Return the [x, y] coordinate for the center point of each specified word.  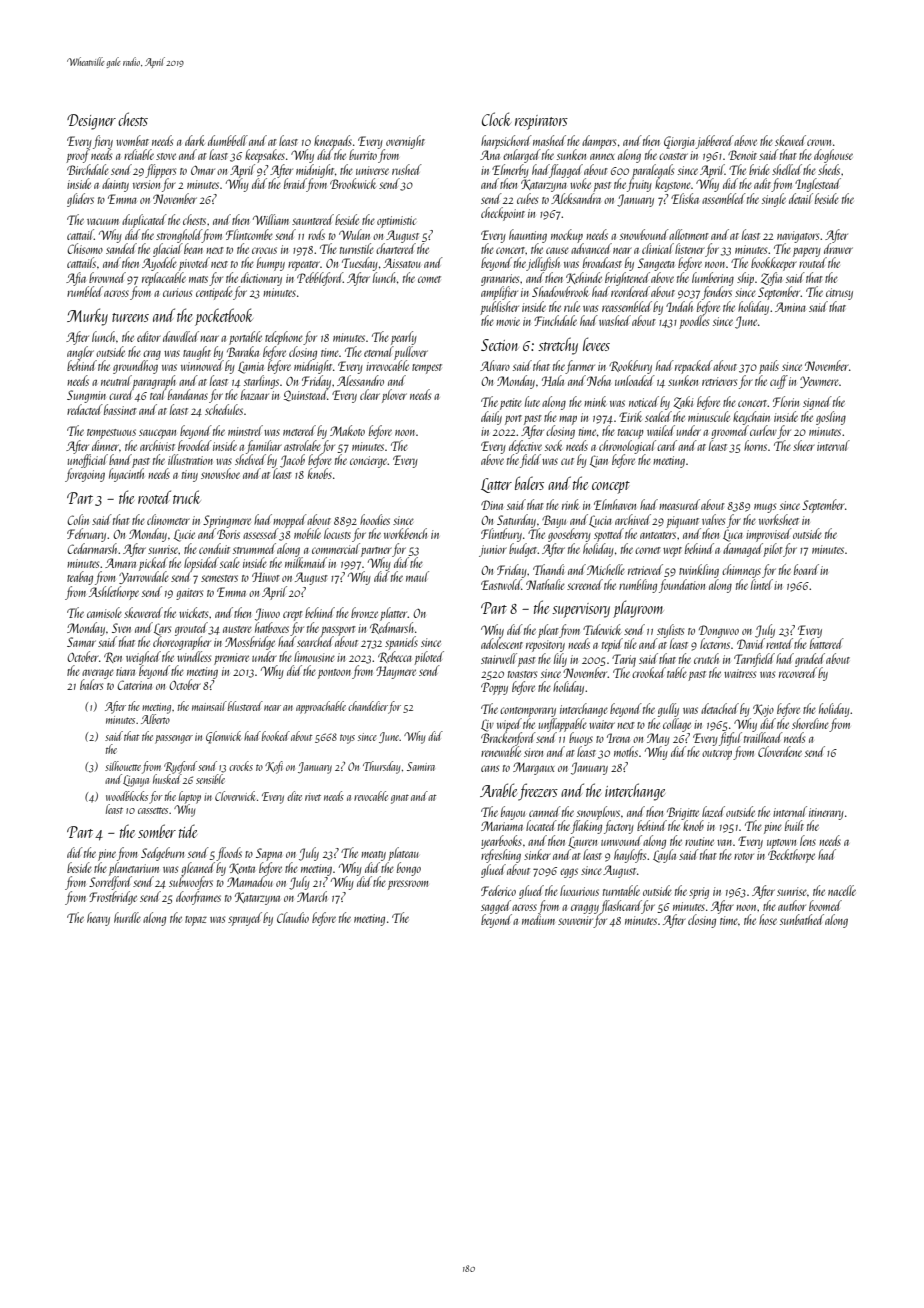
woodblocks [127, 796]
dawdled [181, 336]
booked [276, 736]
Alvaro [495, 365]
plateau [403, 854]
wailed [661, 430]
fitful [730, 739]
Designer [91, 122]
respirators [541, 122]
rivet [313, 797]
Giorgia [680, 142]
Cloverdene [780, 751]
